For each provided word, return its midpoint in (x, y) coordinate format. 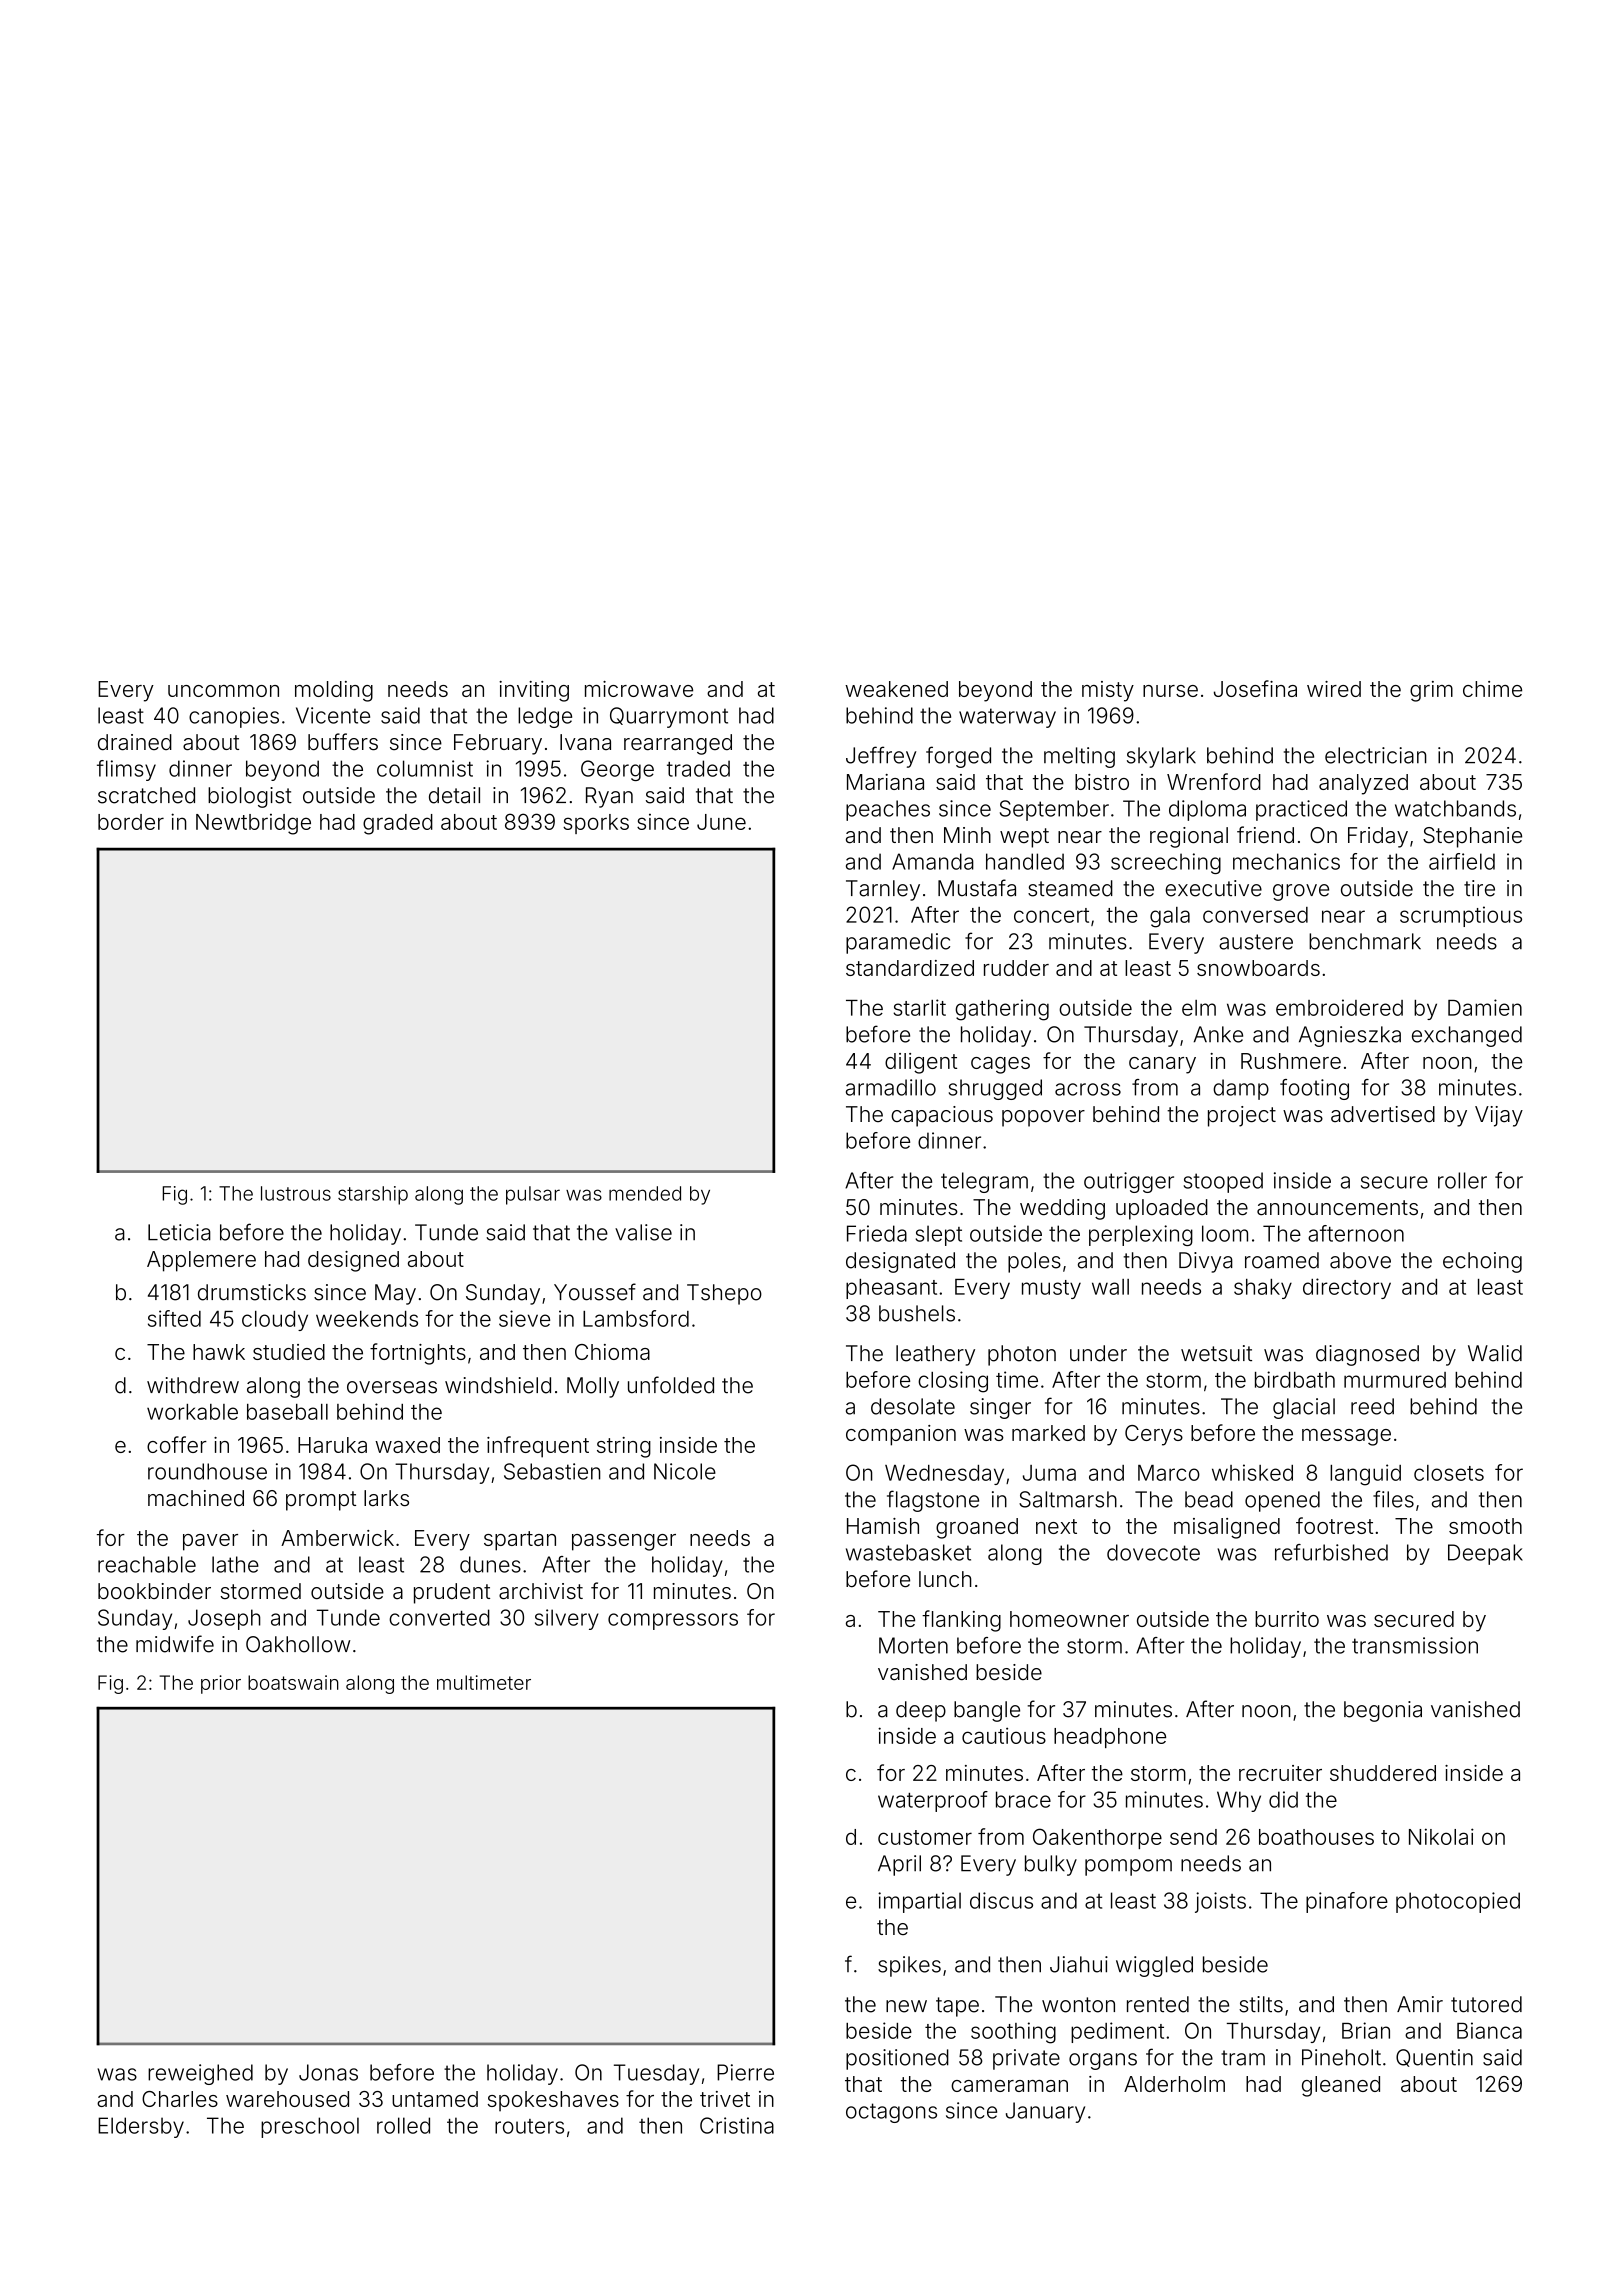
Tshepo (724, 1294)
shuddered (1383, 1773)
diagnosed (1367, 1355)
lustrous (296, 1193)
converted (439, 1617)
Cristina (737, 2125)
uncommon (223, 691)
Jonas (328, 2072)
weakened (896, 689)
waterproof (933, 1801)
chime (1492, 689)
